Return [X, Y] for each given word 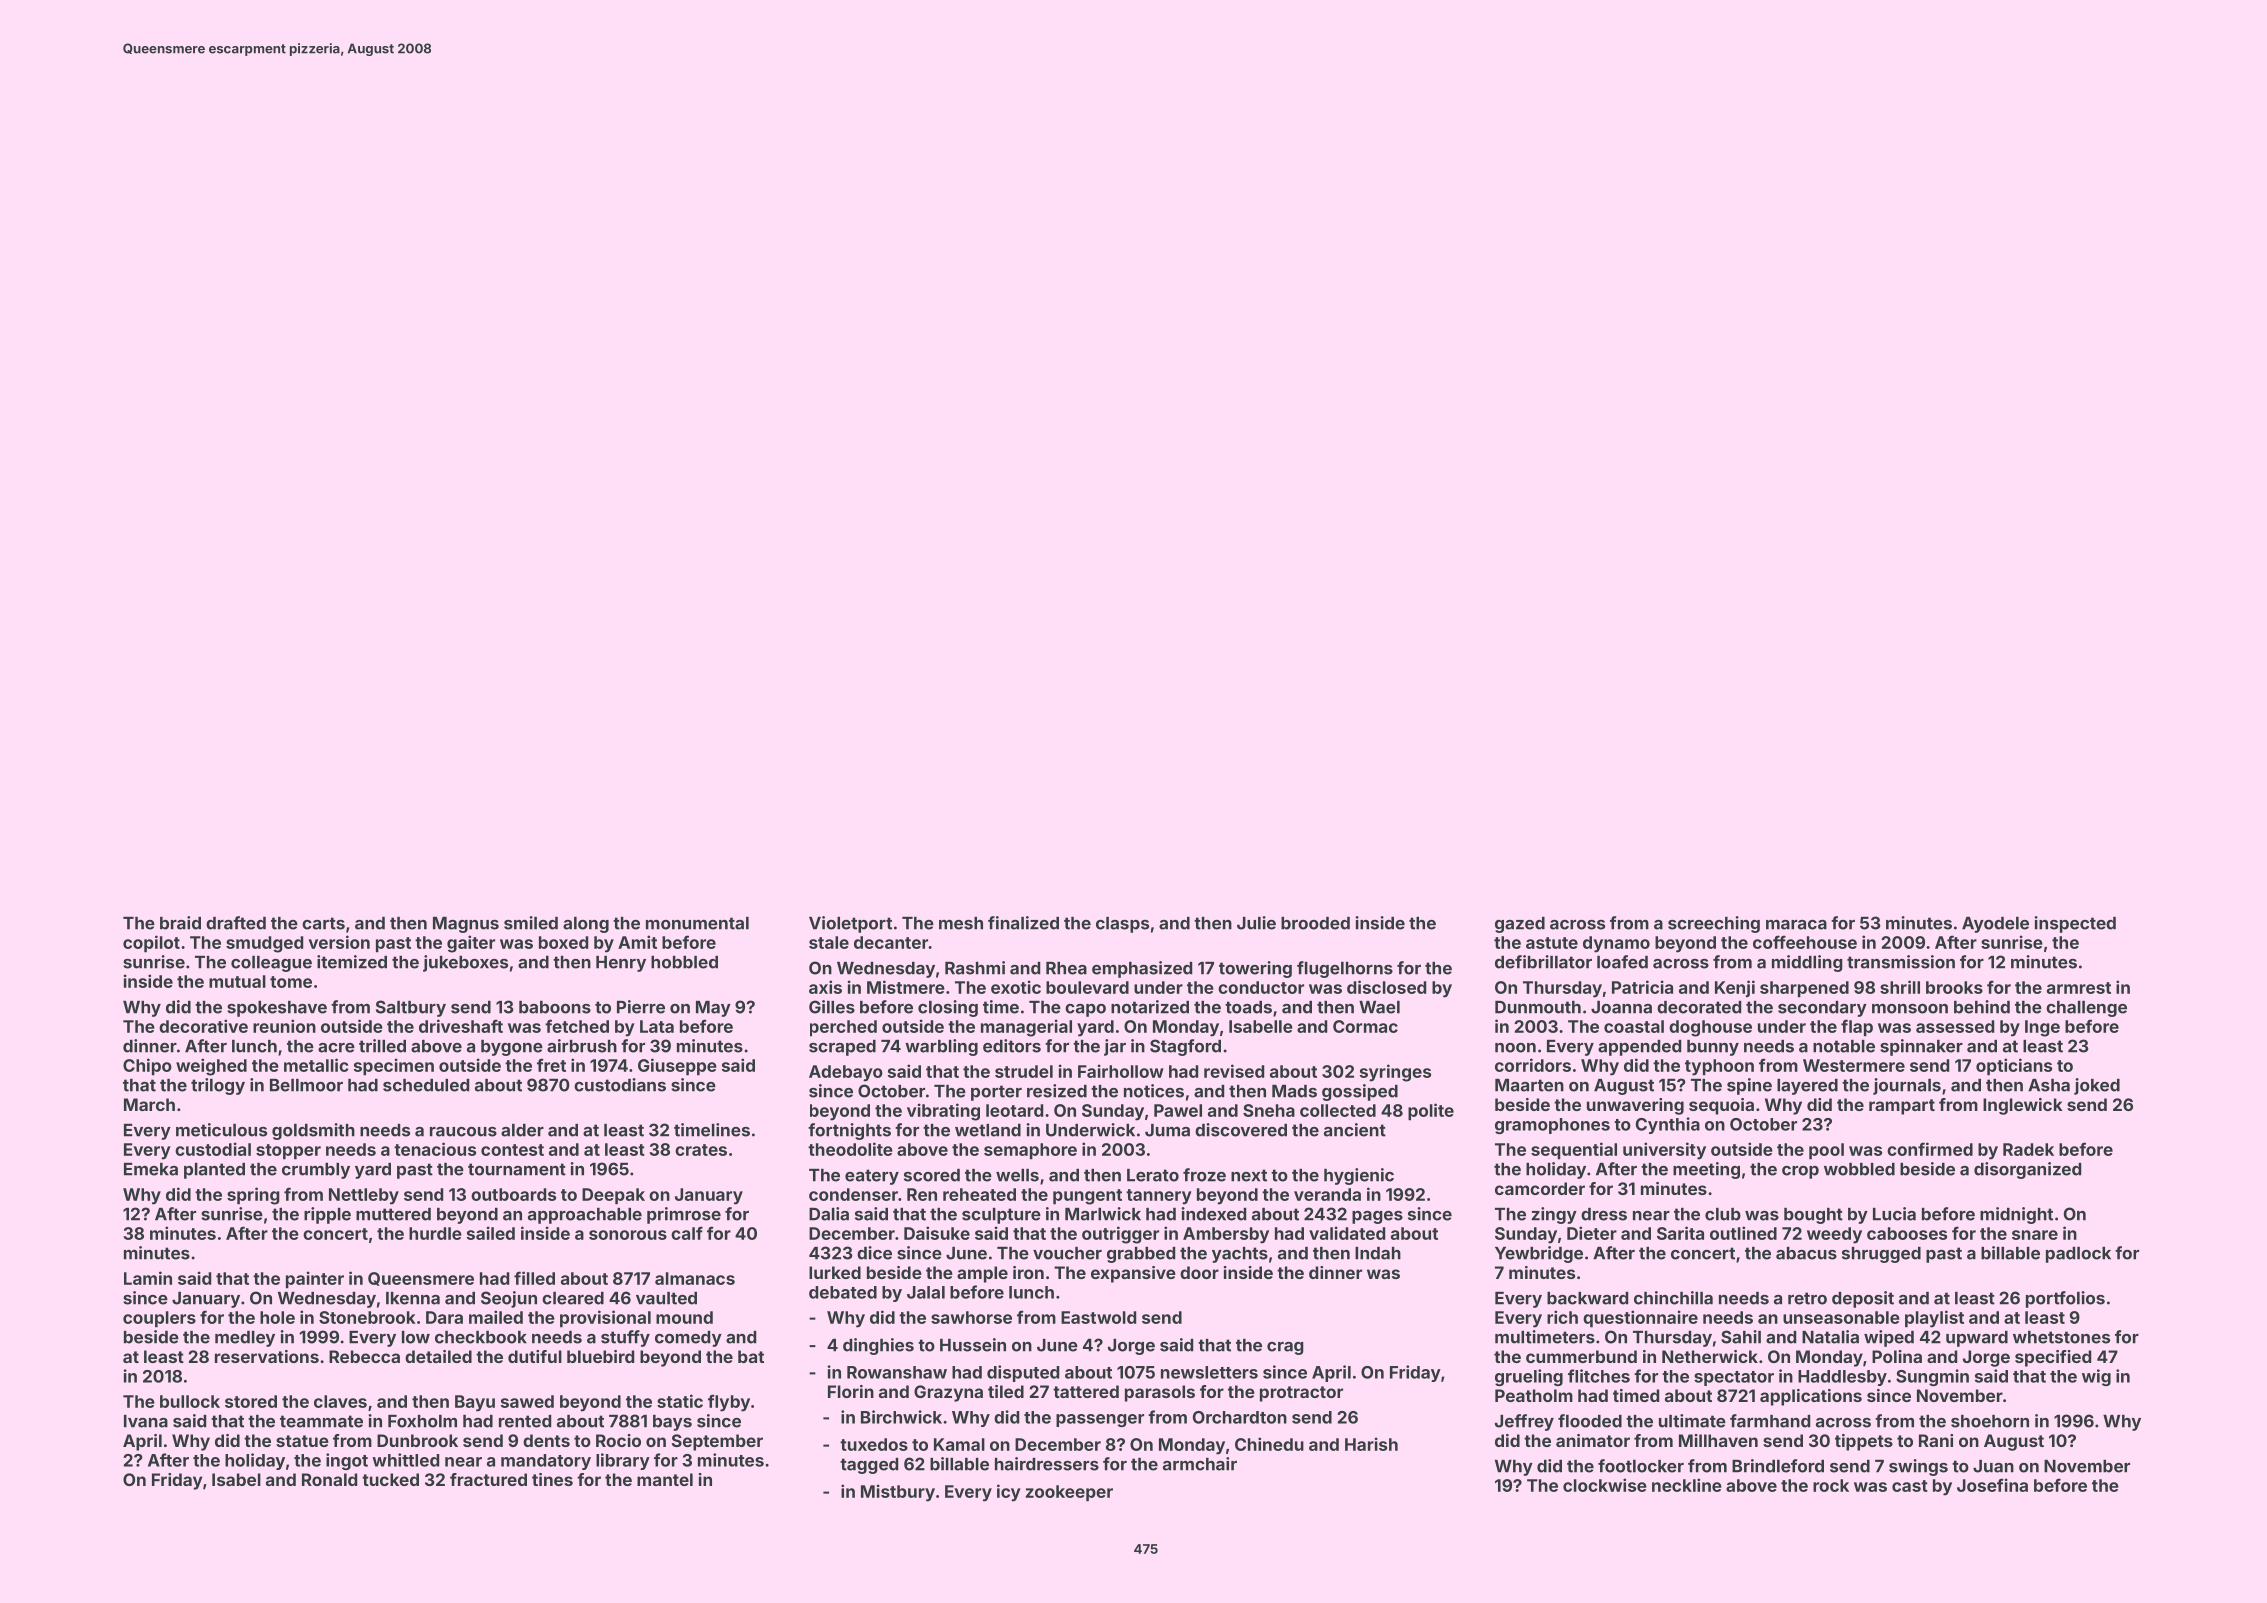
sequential [1574, 1151]
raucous [463, 1132]
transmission [1901, 962]
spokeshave [277, 1009]
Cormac [1365, 1026]
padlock [2078, 1255]
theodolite [850, 1149]
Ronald [329, 1479]
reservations [267, 1356]
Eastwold [1098, 1317]
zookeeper [1069, 1493]
